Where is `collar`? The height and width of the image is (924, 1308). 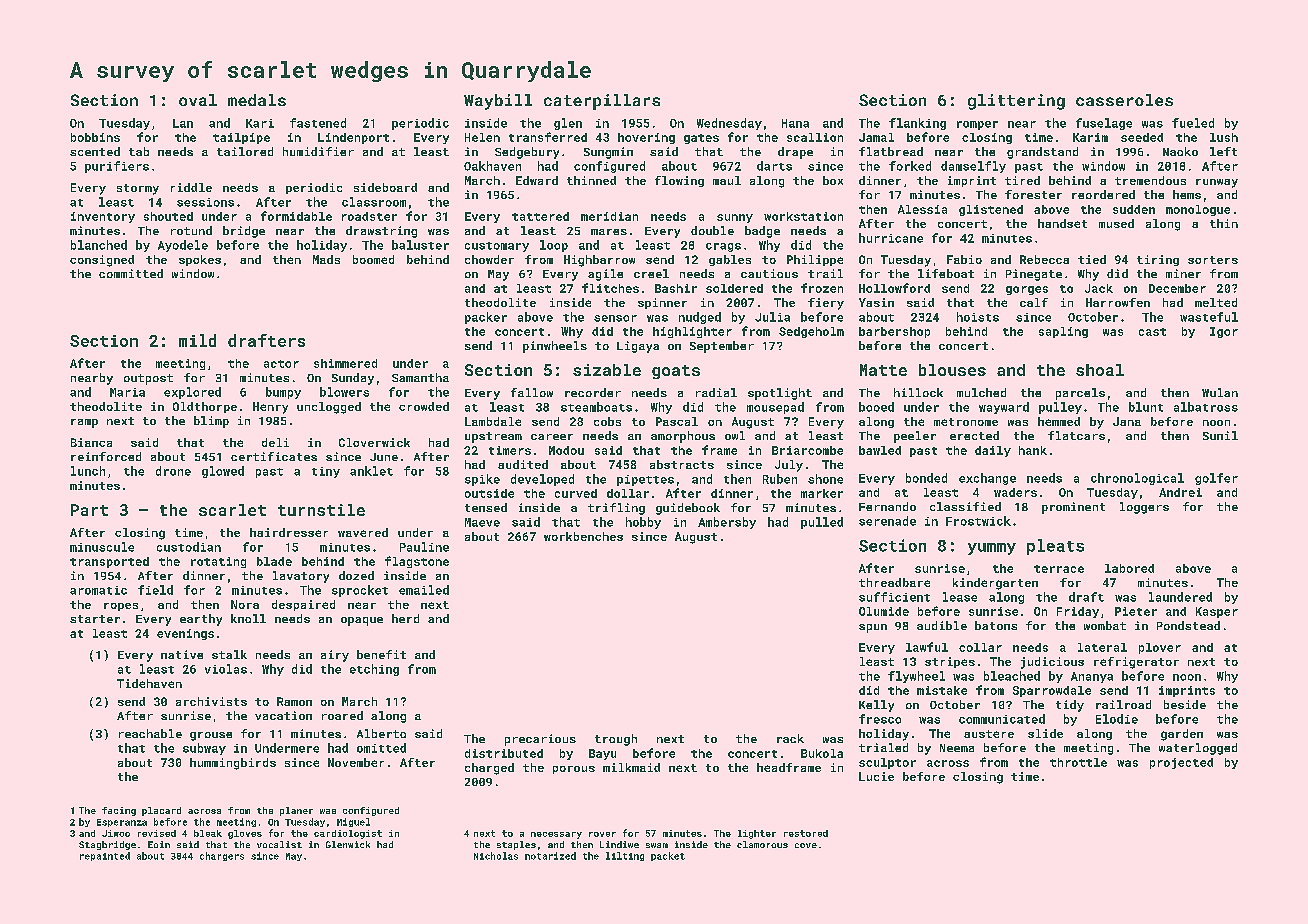
collar is located at coordinates (980, 647).
